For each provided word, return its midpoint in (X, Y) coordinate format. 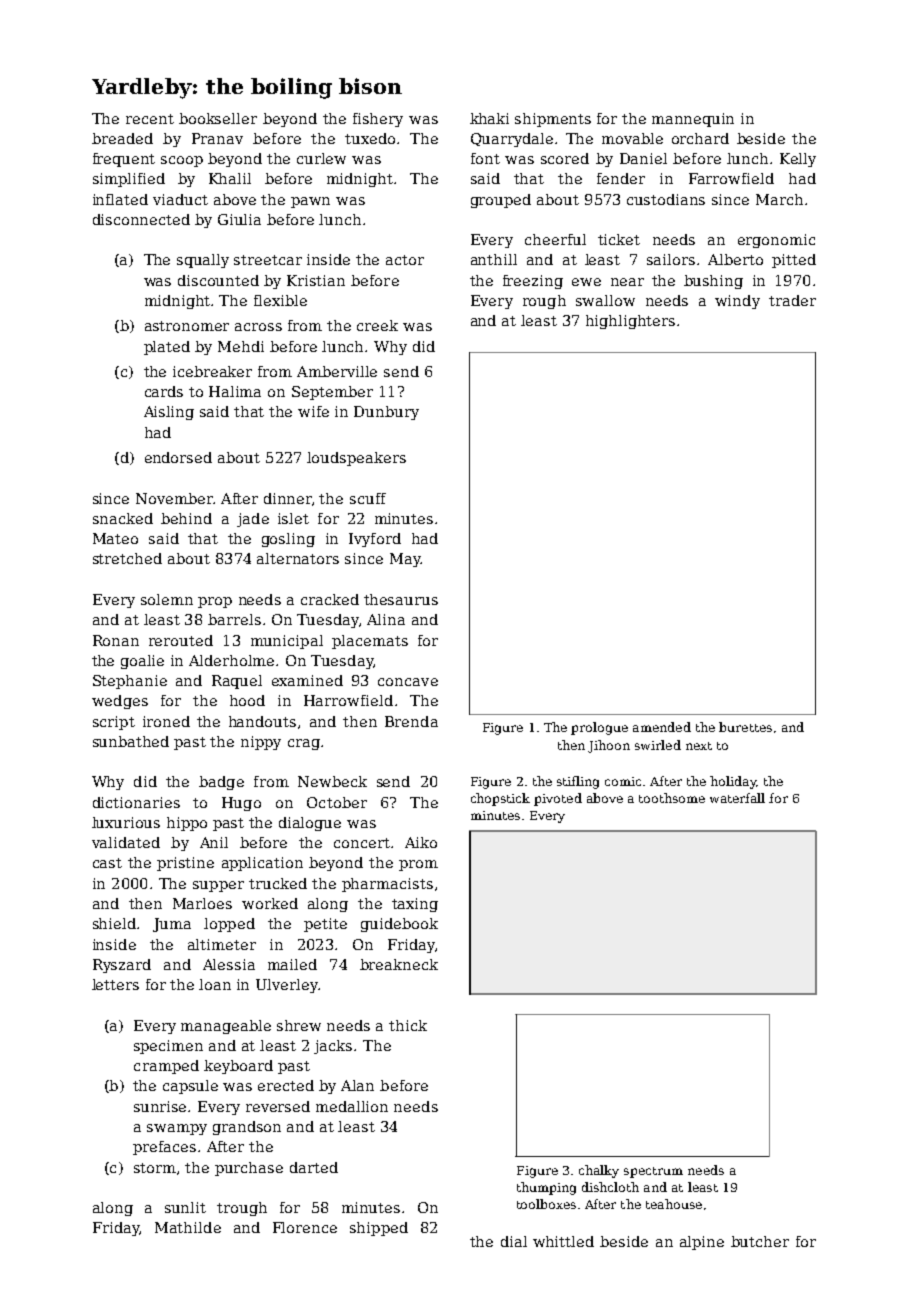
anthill (494, 259)
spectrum (653, 1172)
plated (167, 348)
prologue (599, 728)
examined (307, 680)
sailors (671, 259)
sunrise (160, 1106)
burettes (745, 727)
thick (408, 1025)
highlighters (630, 322)
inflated (120, 199)
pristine (185, 864)
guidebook (399, 925)
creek (377, 325)
